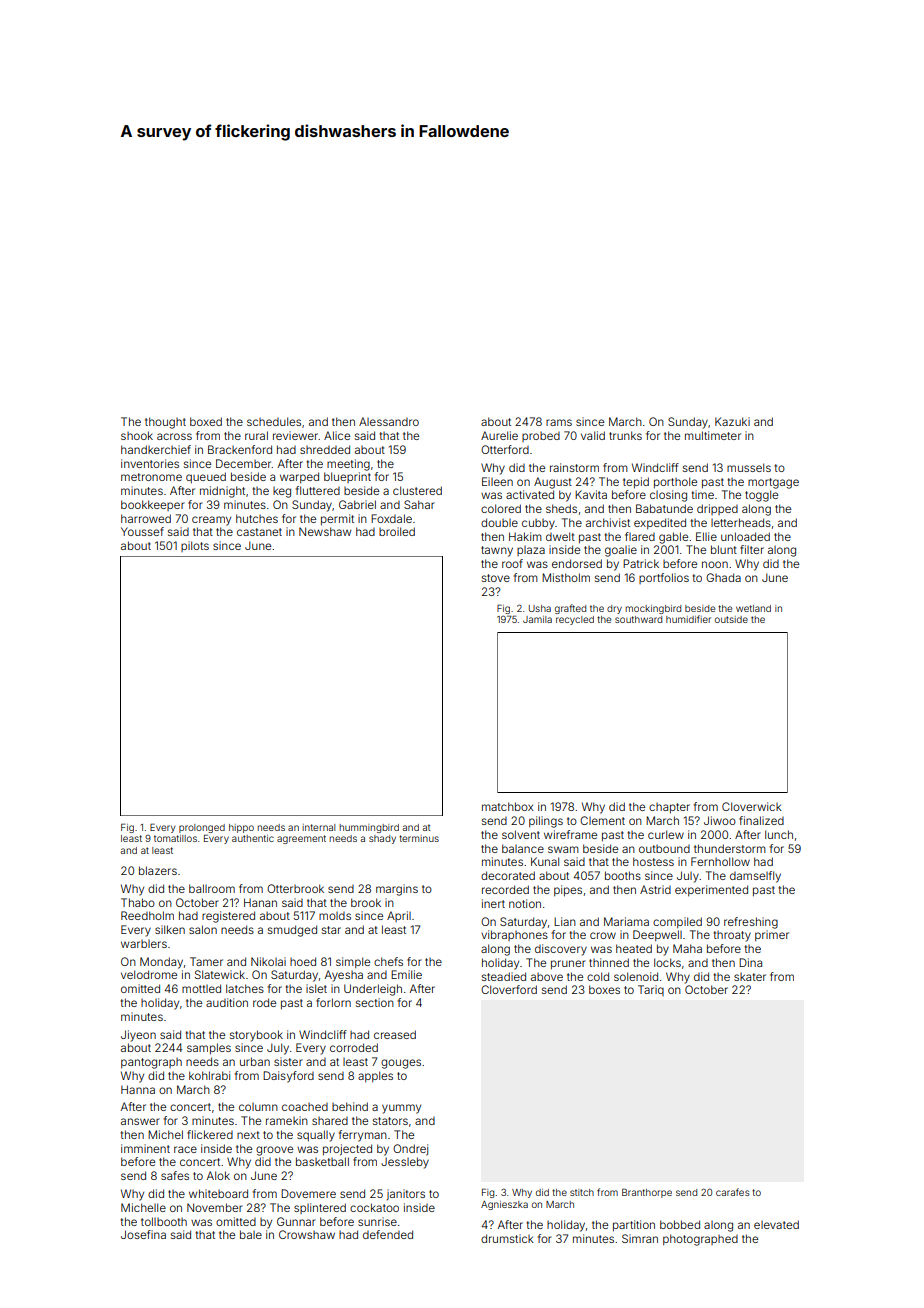  I want to click on Branthorpe, so click(647, 1193).
